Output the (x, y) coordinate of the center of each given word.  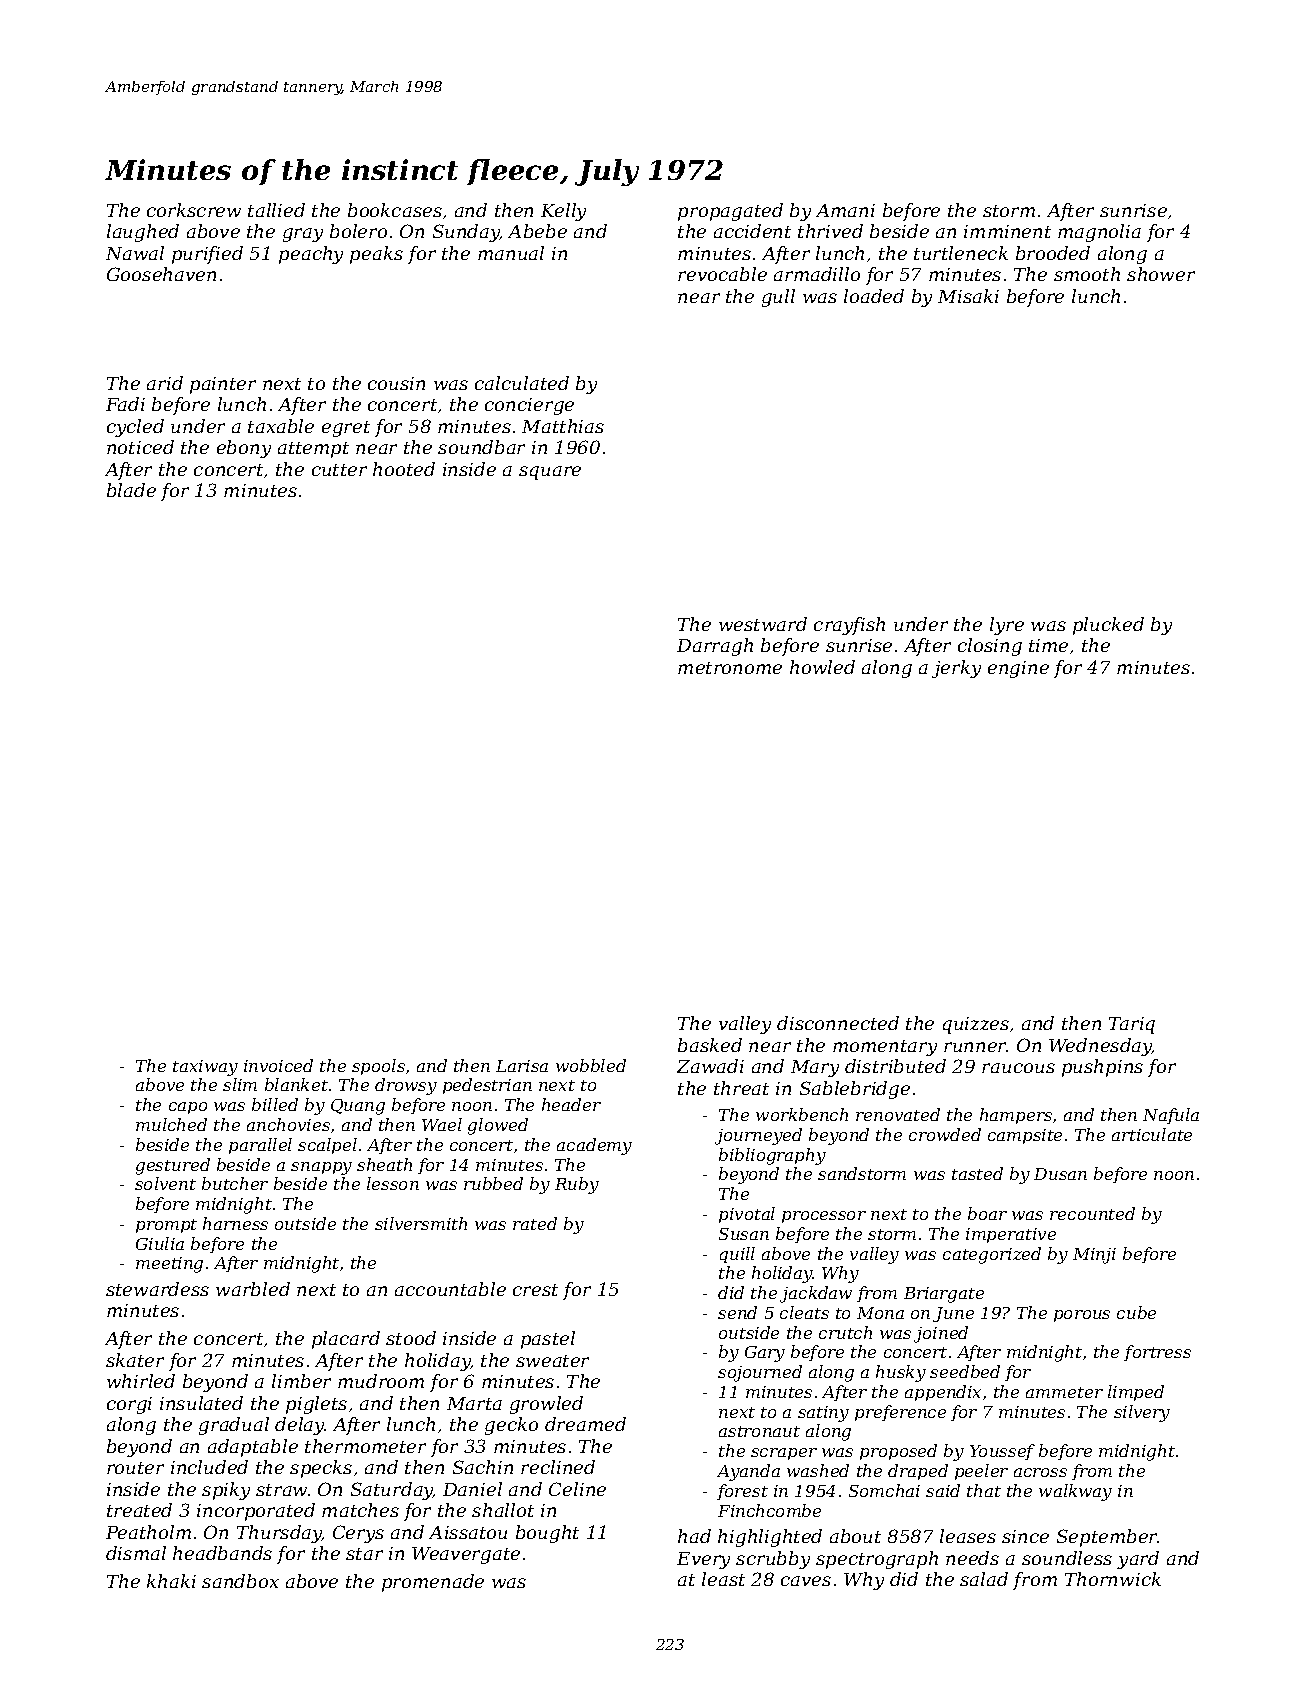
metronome (730, 668)
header (571, 1104)
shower (1161, 274)
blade (131, 490)
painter (223, 385)
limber (301, 1381)
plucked (1108, 626)
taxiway (205, 1068)
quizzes (976, 1025)
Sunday (466, 233)
